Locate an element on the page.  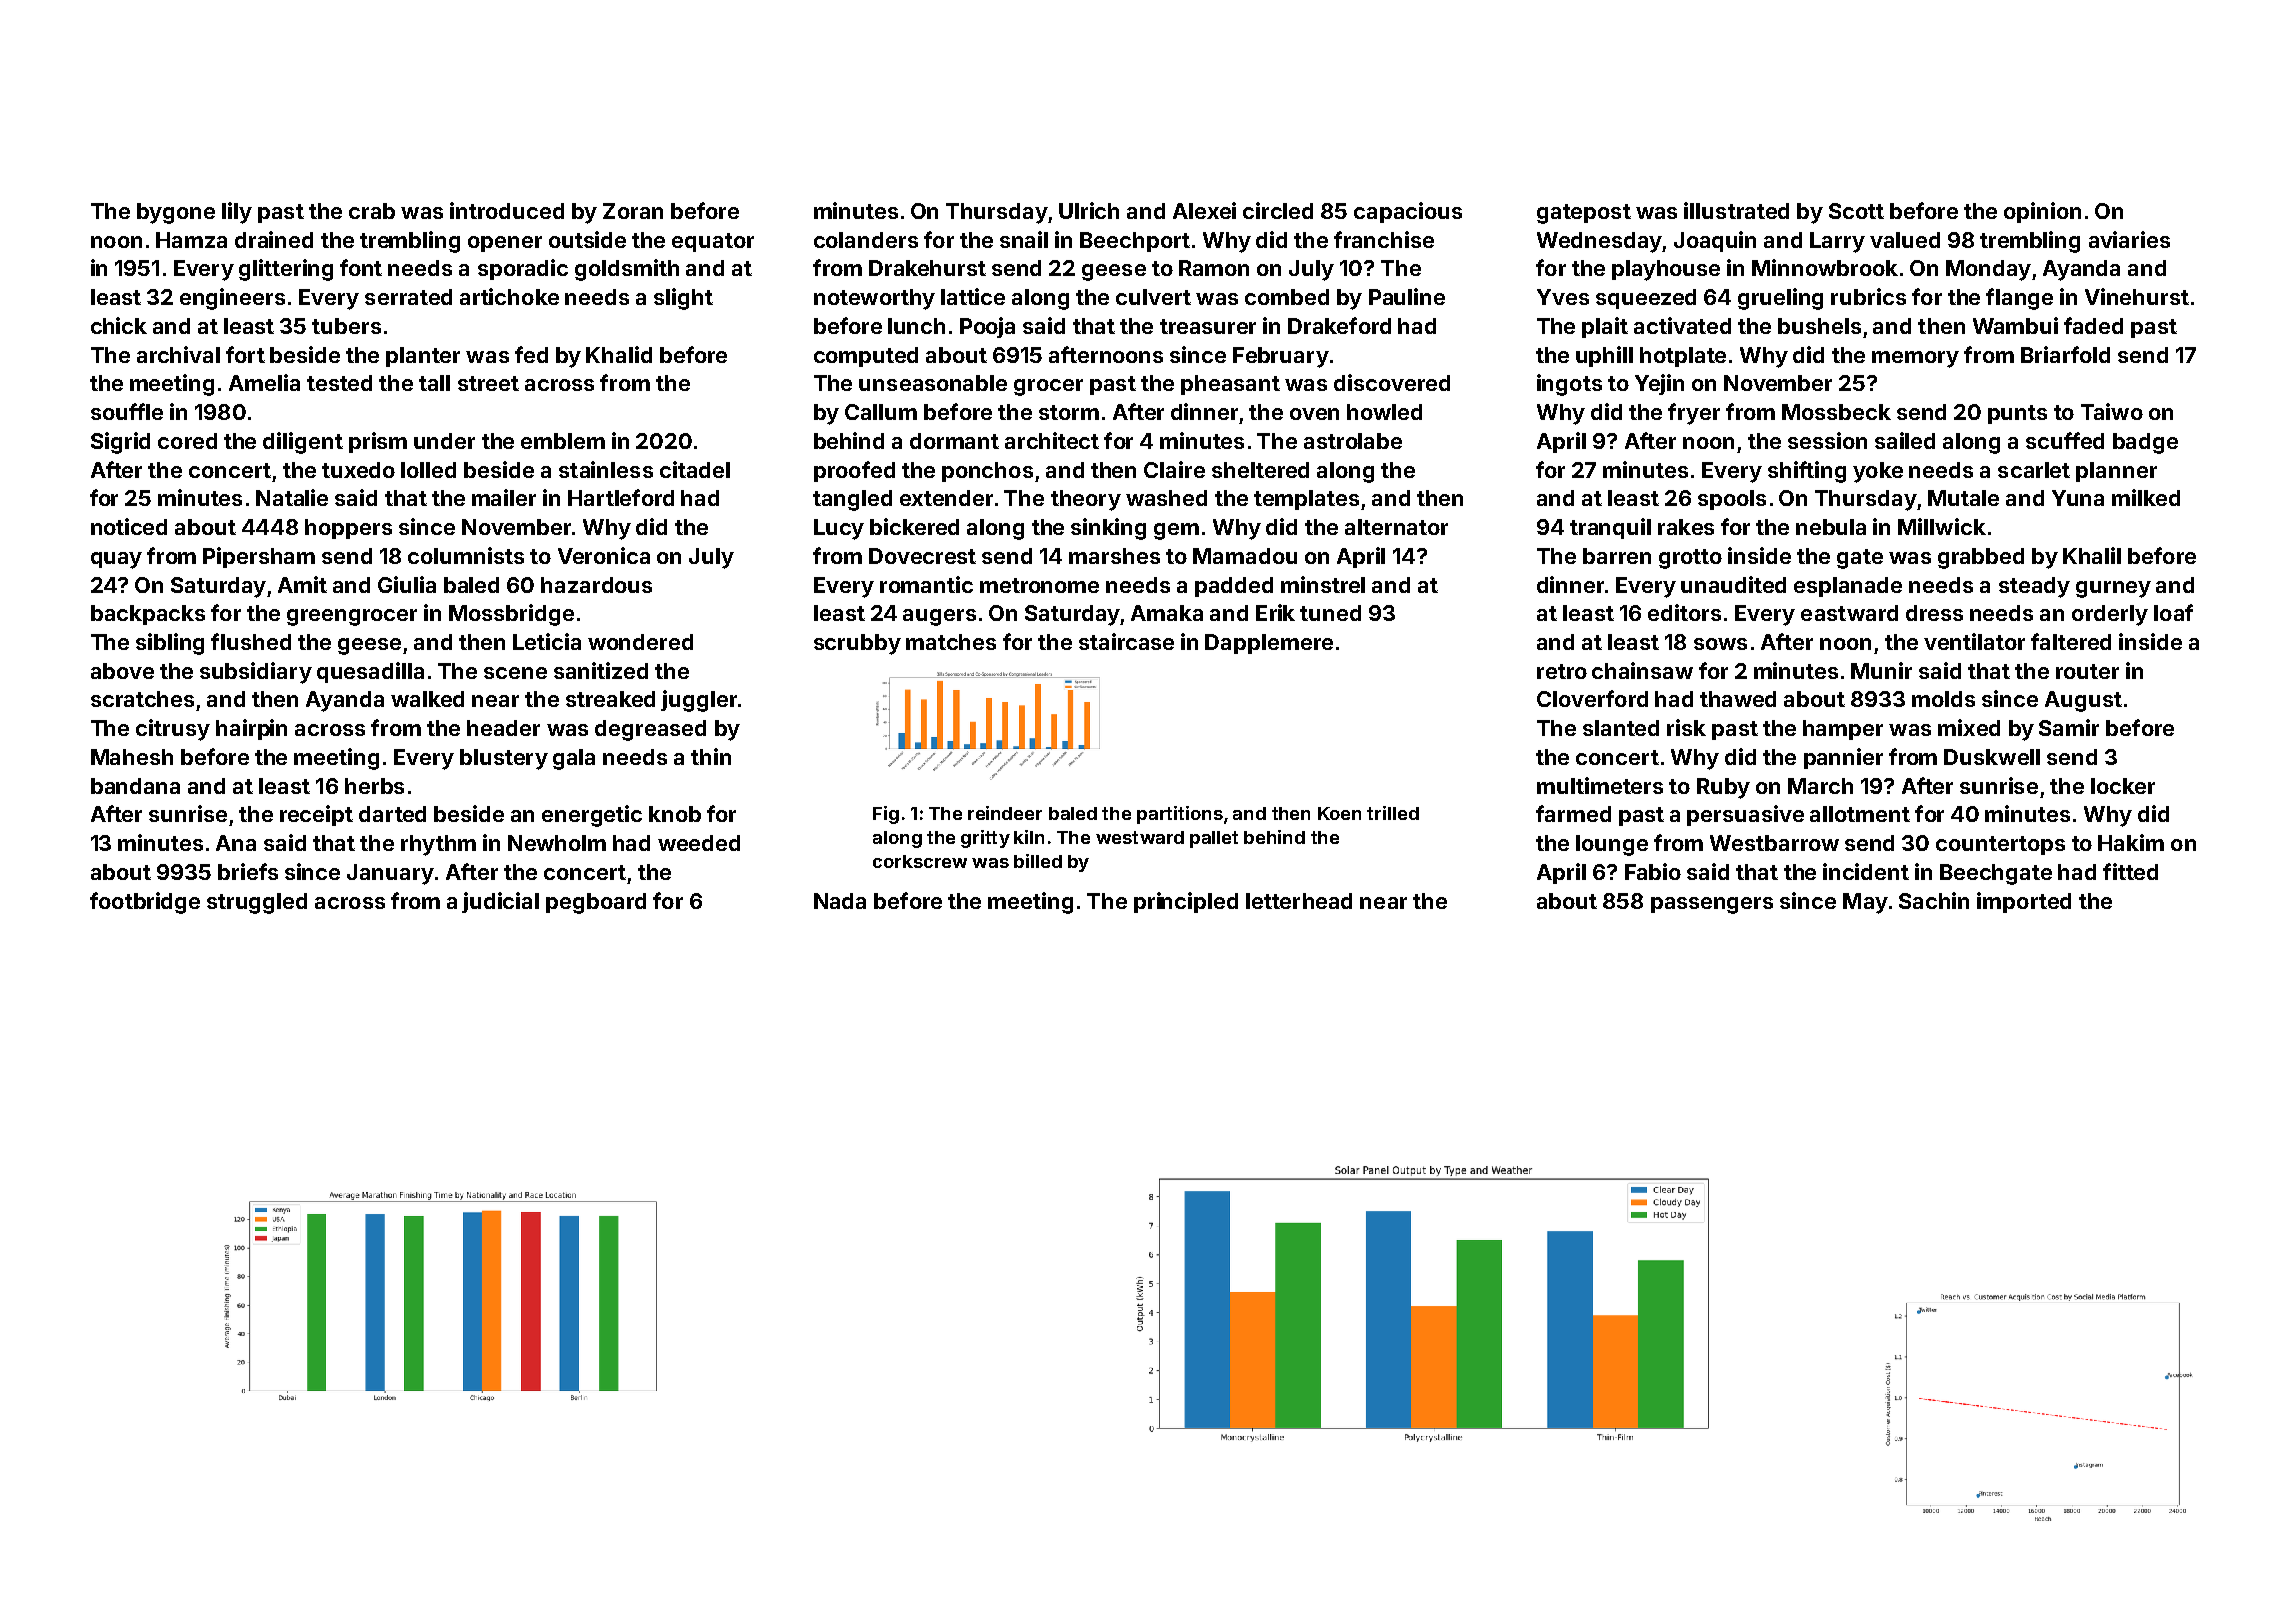
Beechport is located at coordinates (1135, 242).
